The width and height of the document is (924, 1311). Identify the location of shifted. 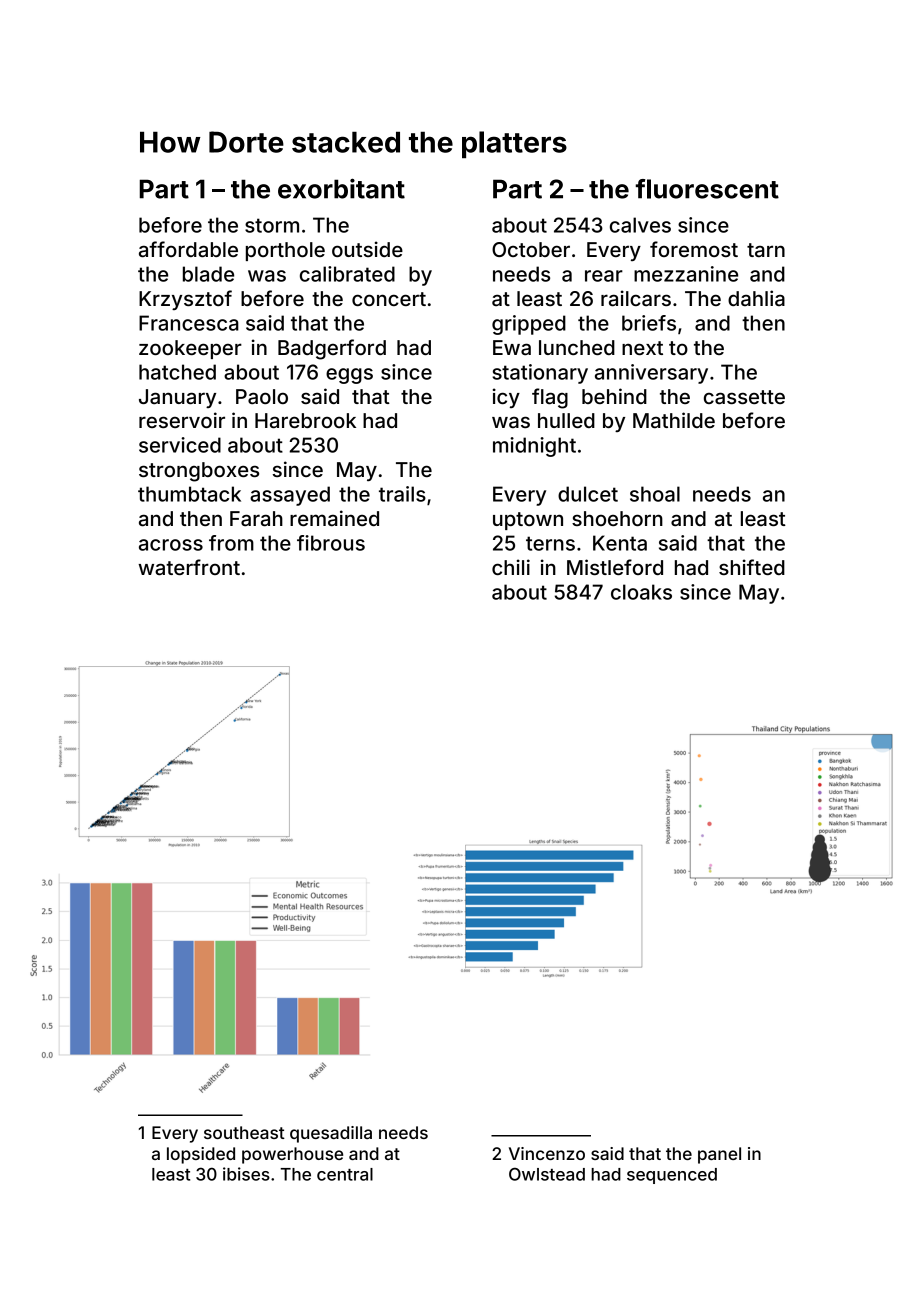
(752, 567).
